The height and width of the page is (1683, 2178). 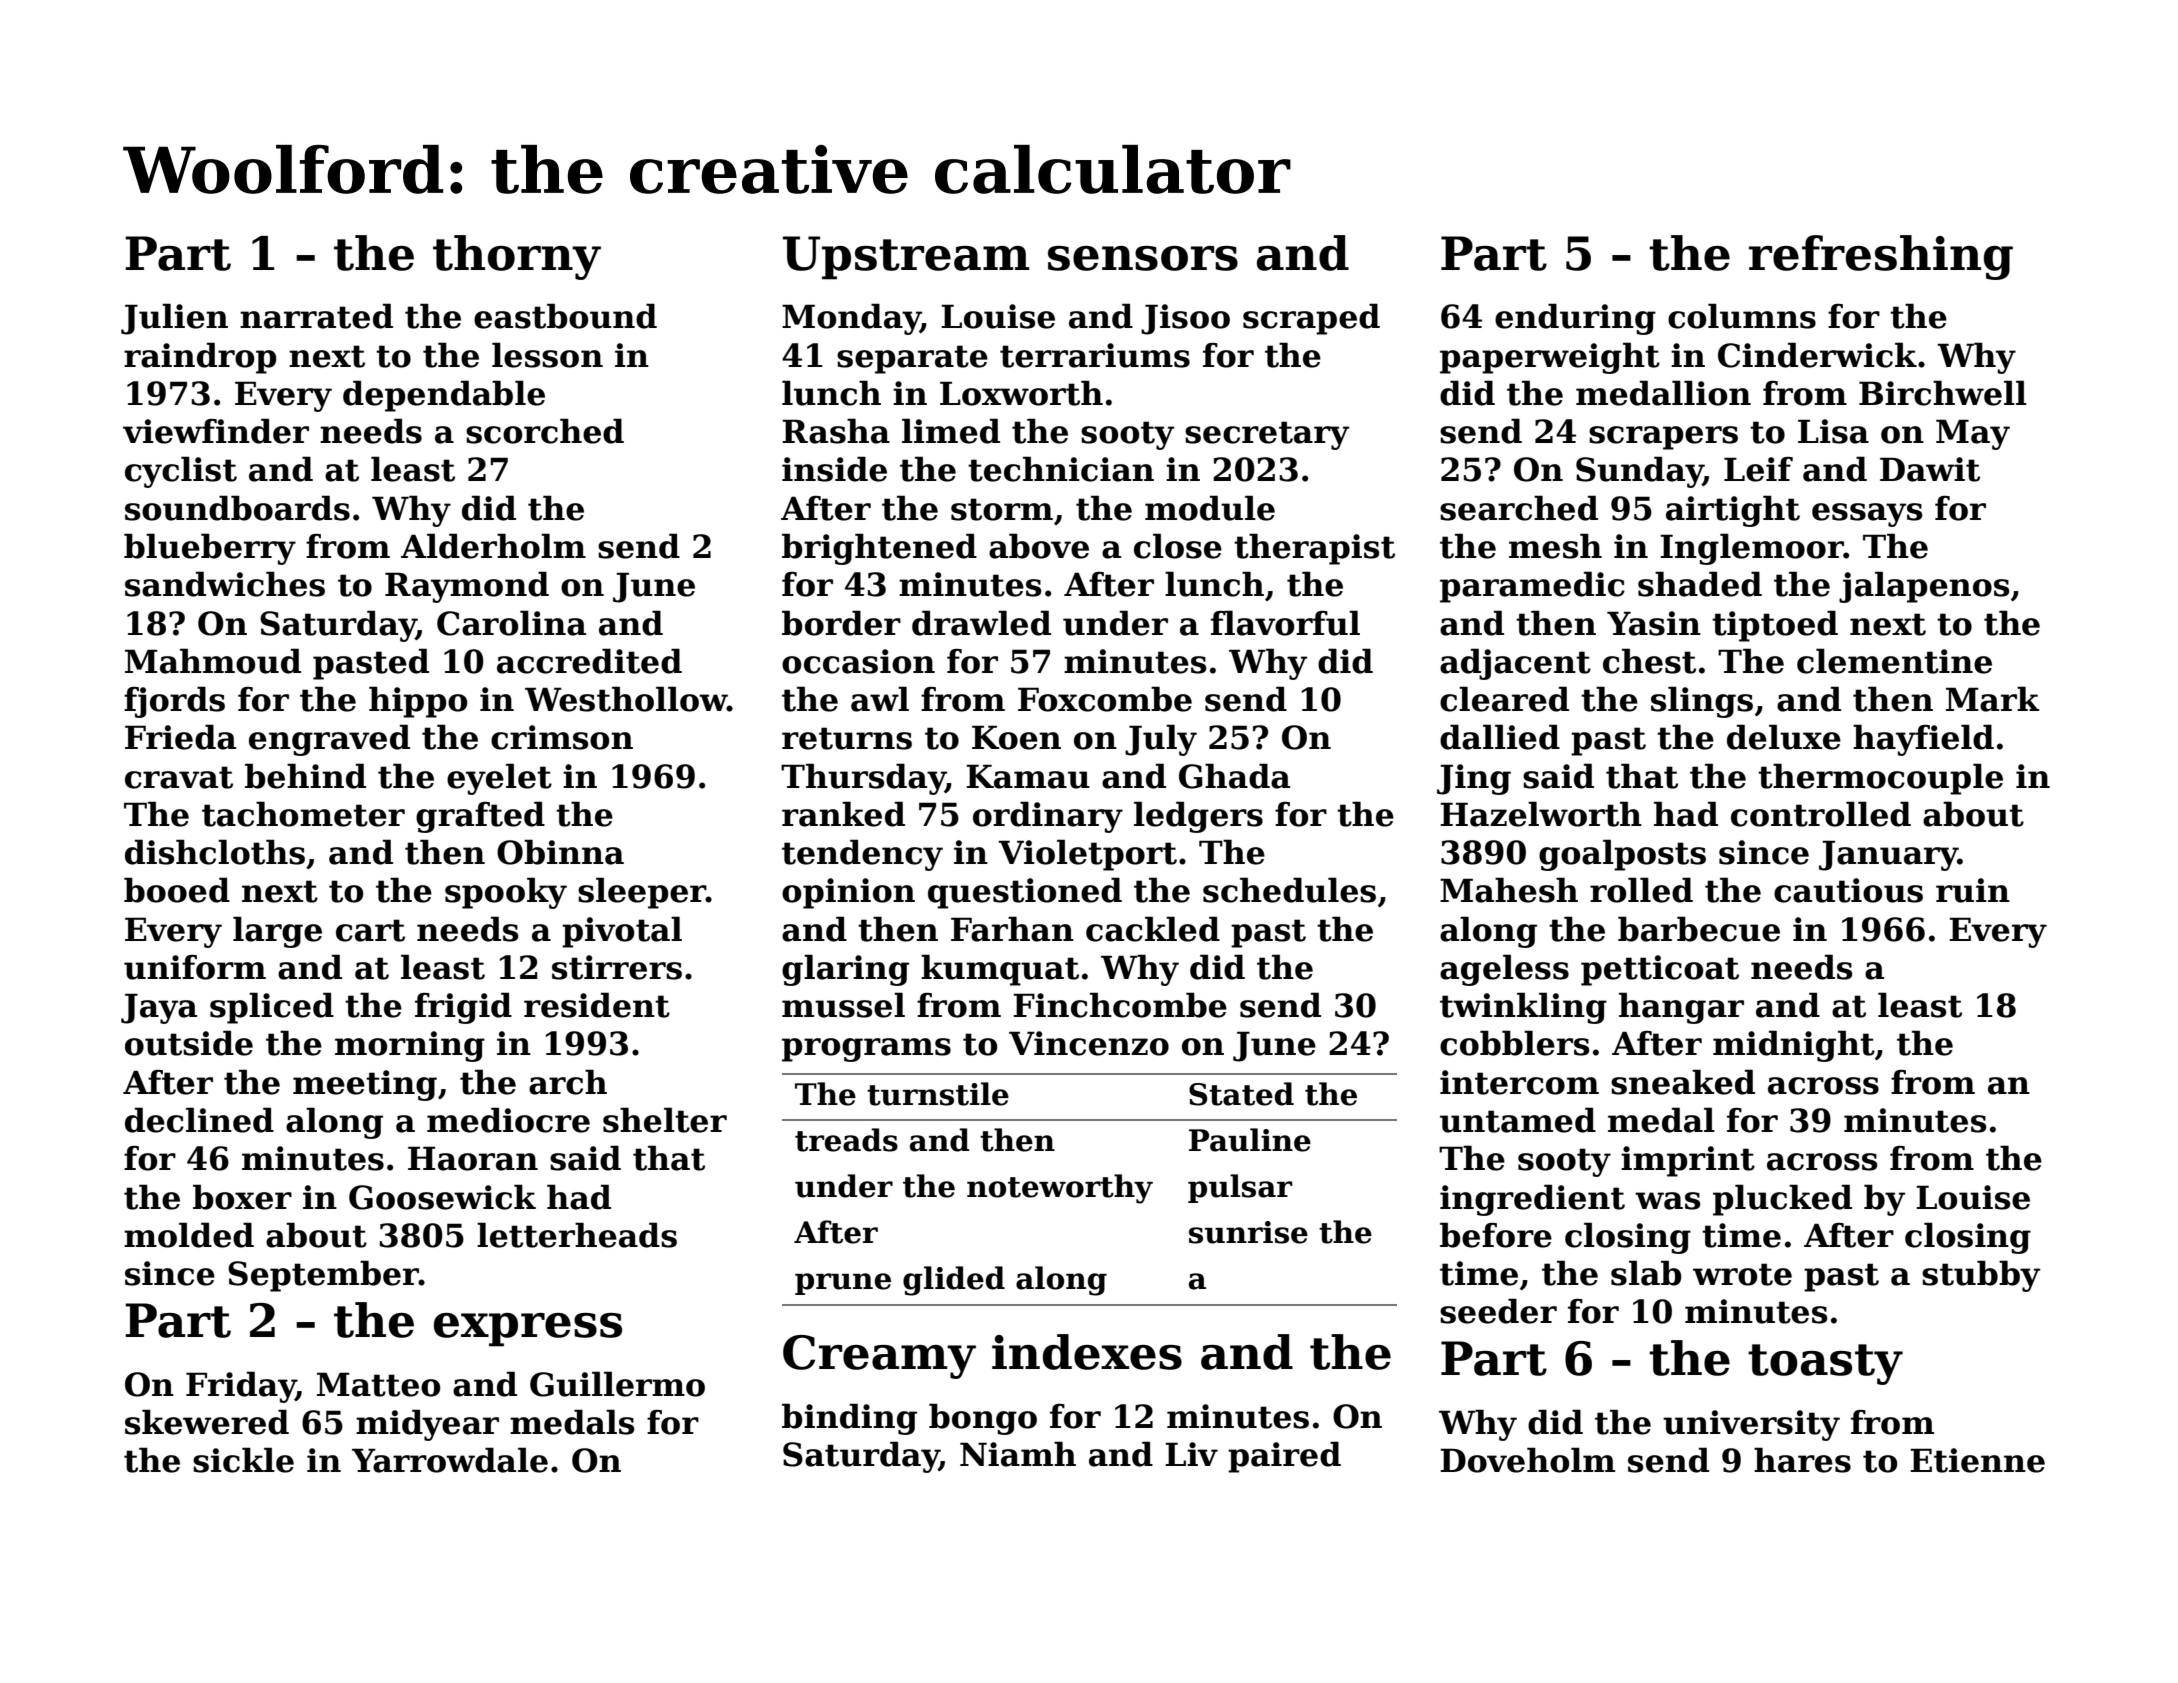 What do you see at coordinates (1924, 587) in the page?
I see `jalapenos` at bounding box center [1924, 587].
